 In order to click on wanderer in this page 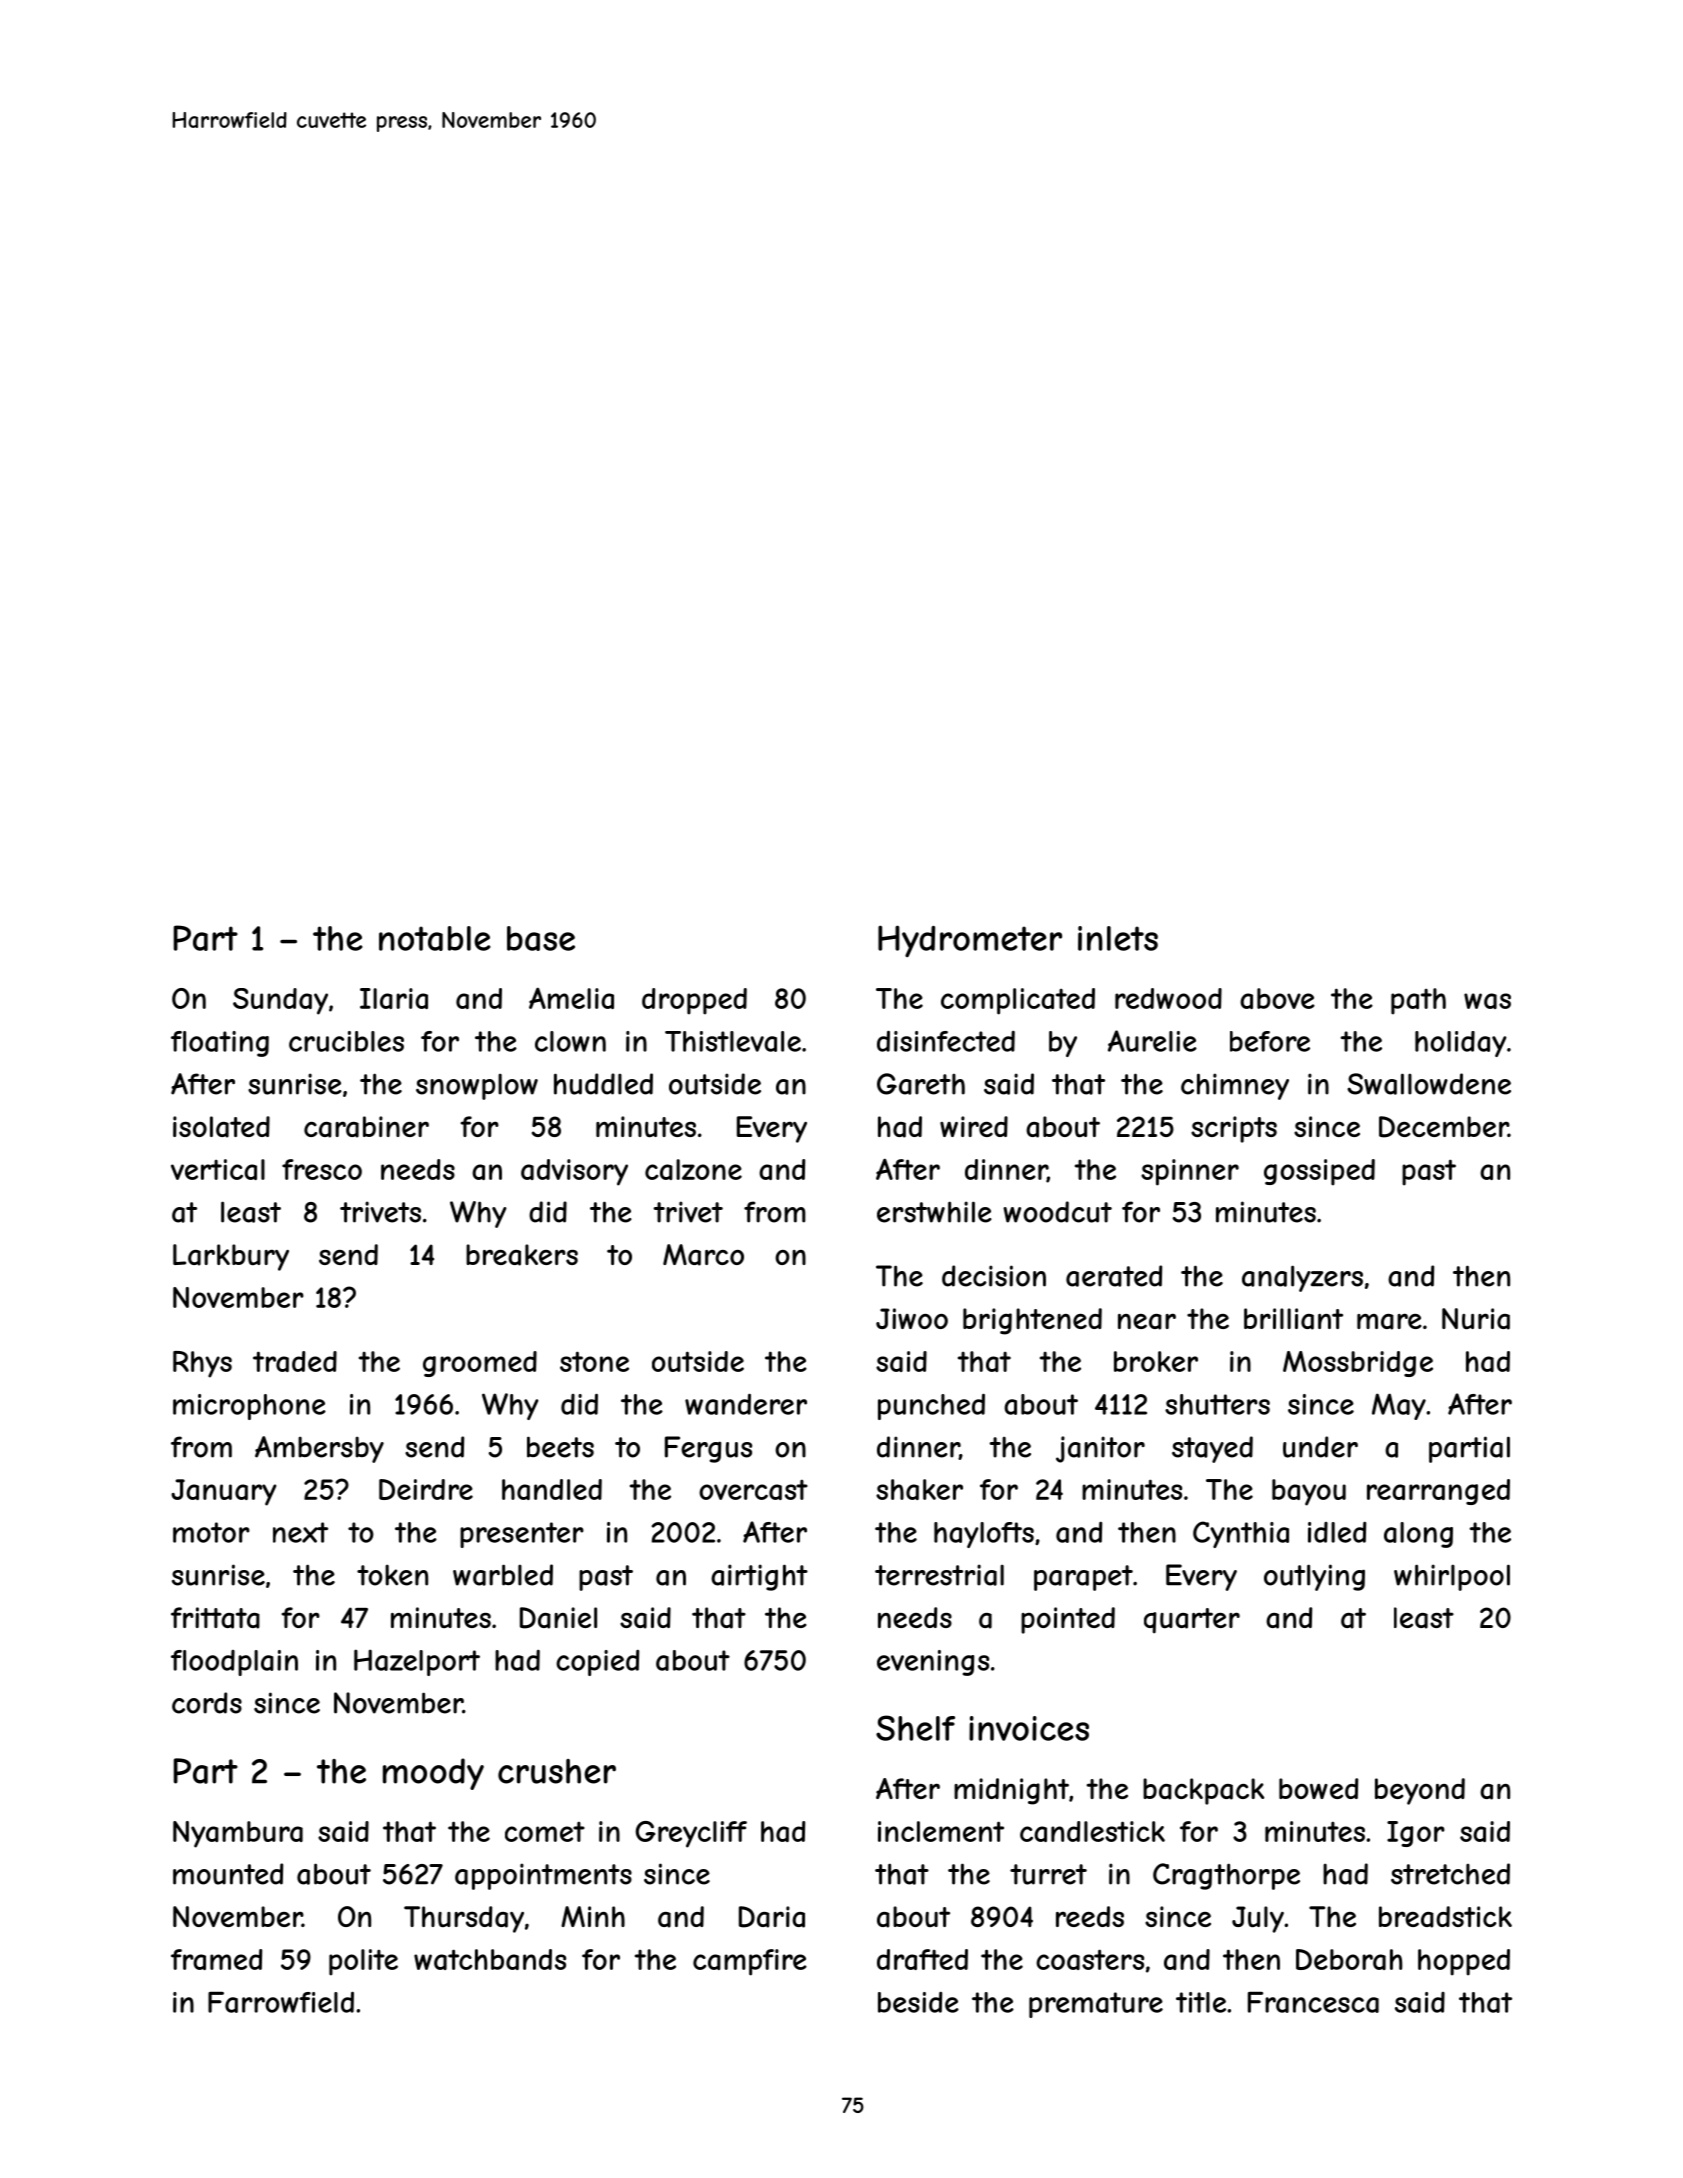, I will do `click(746, 1404)`.
